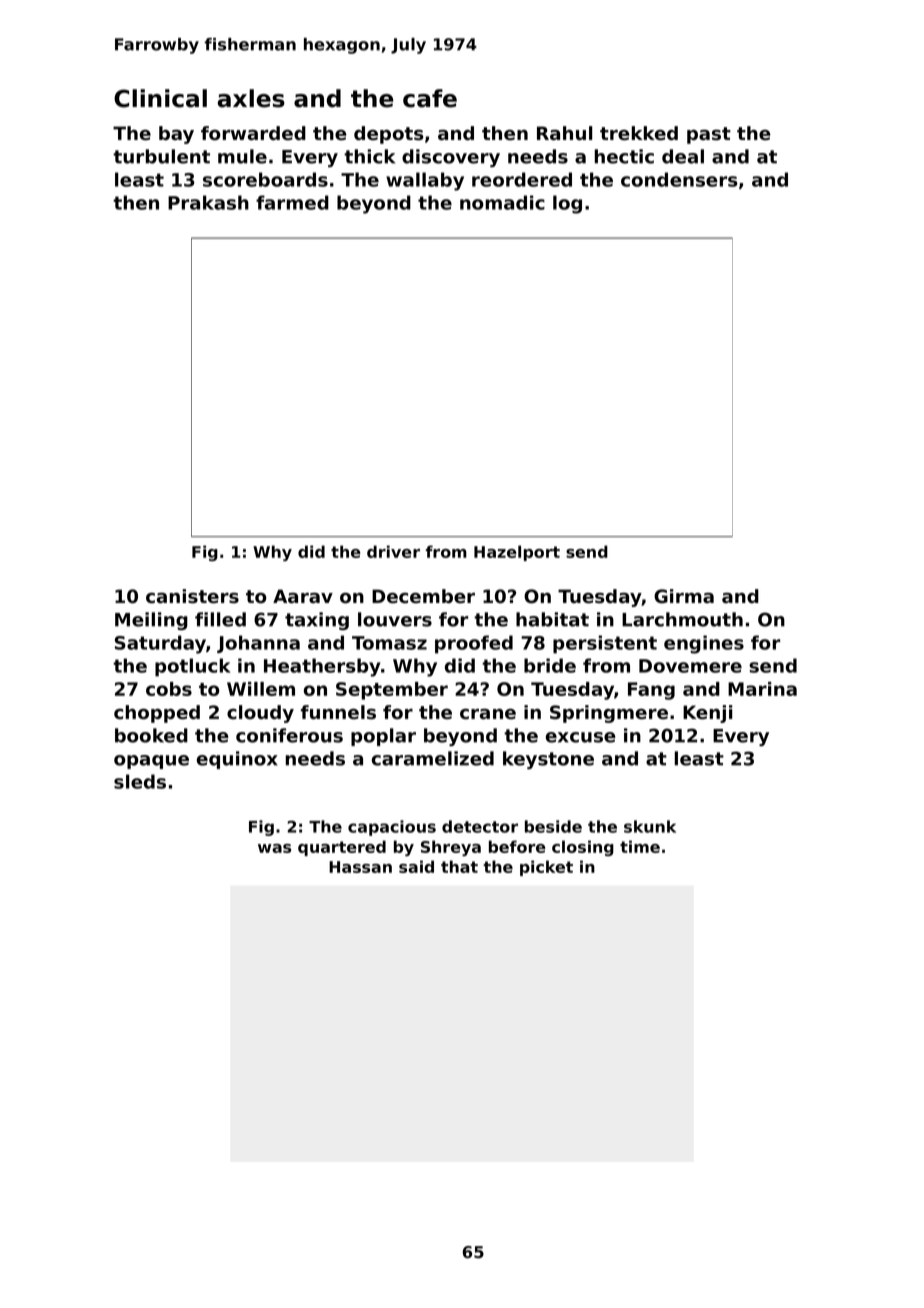 This document has width=924, height=1308. What do you see at coordinates (762, 689) in the document?
I see `Marina` at bounding box center [762, 689].
